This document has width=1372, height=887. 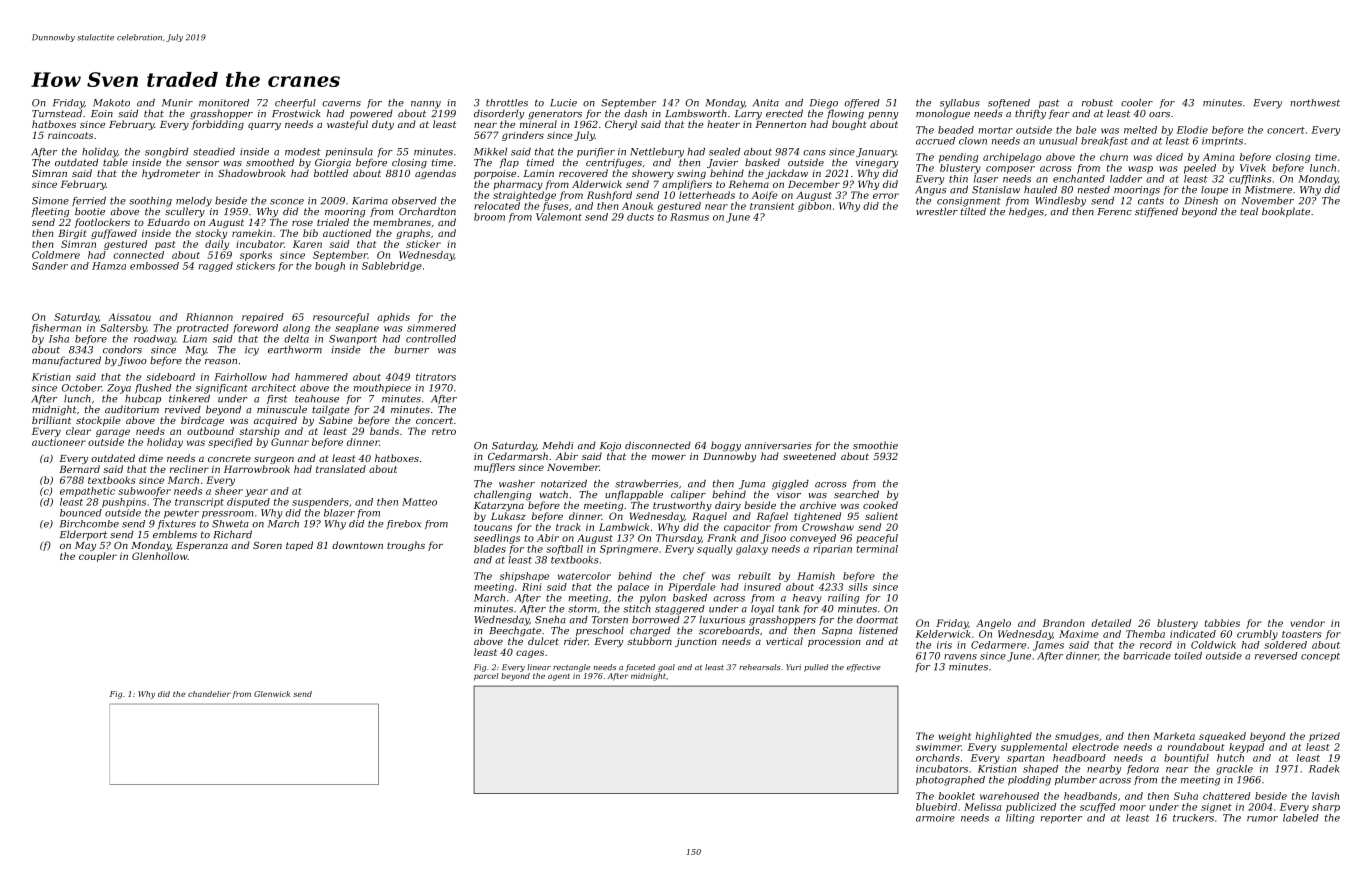 What do you see at coordinates (299, 546) in the document?
I see `taped` at bounding box center [299, 546].
